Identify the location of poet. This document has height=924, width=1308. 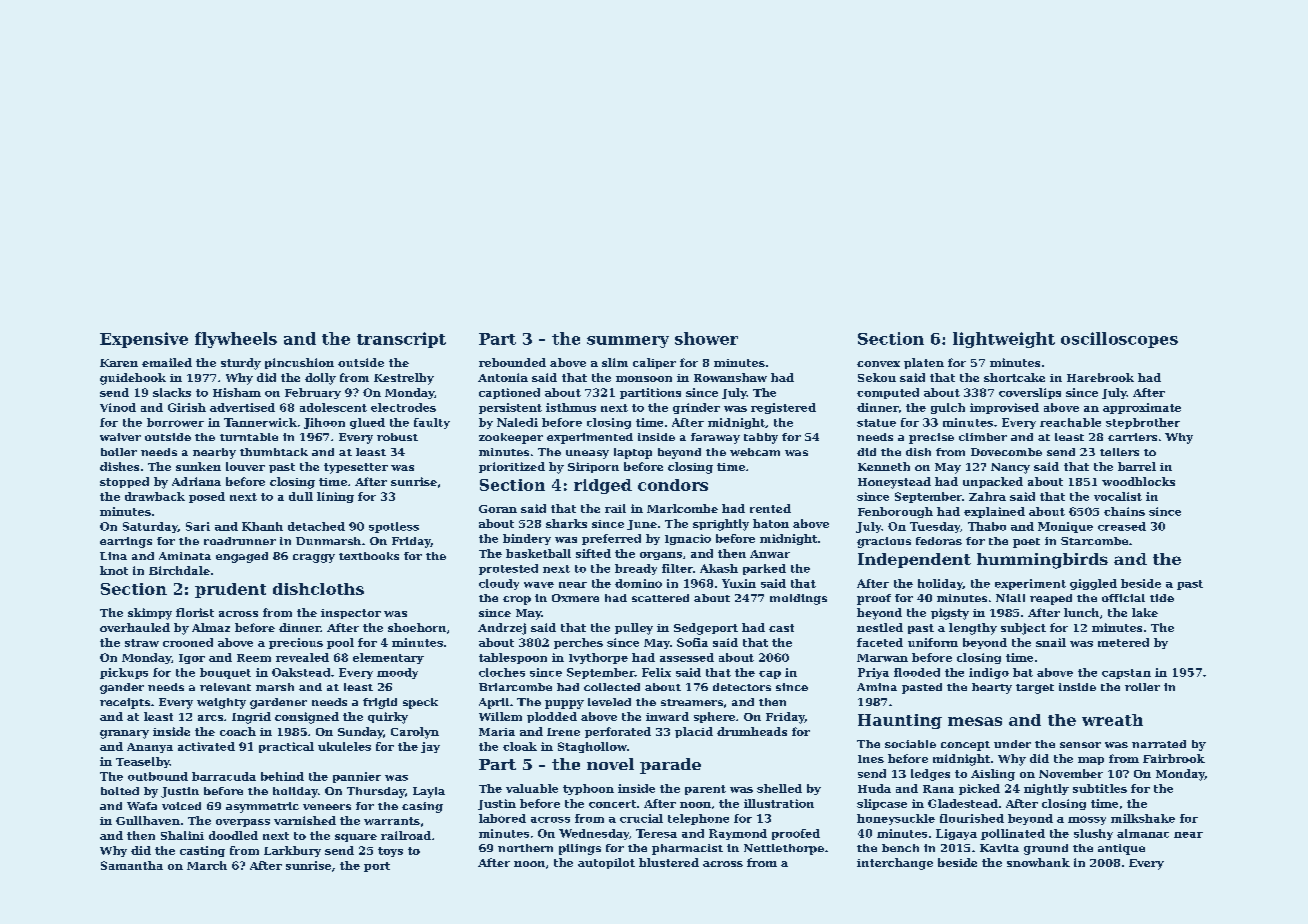
(1026, 543).
